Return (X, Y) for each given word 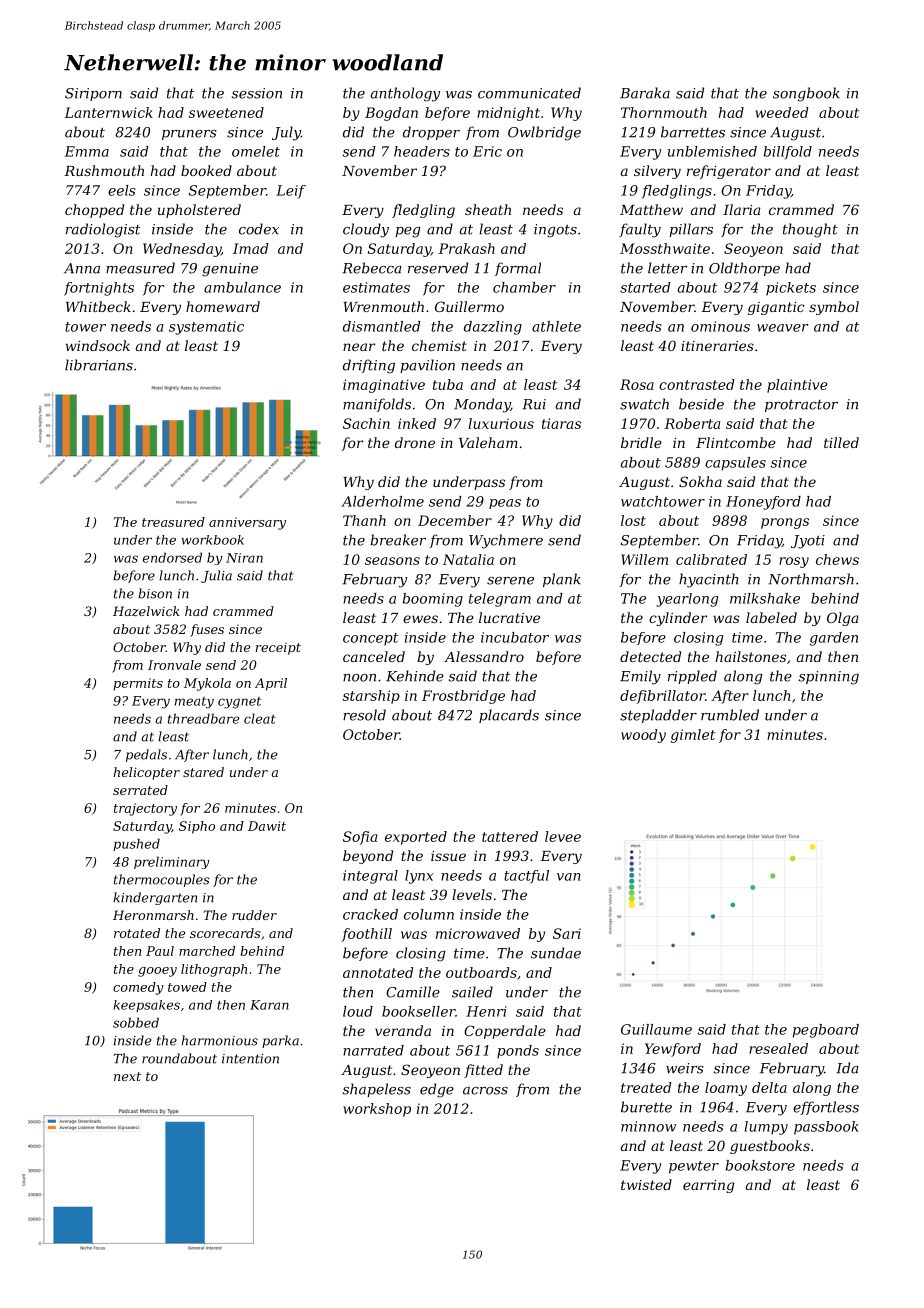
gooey (157, 972)
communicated (529, 93)
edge (437, 1090)
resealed (778, 1048)
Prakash (466, 248)
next (127, 1076)
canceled (374, 656)
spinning (829, 678)
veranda (403, 1030)
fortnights (99, 289)
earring (708, 1186)
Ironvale (174, 665)
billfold (788, 152)
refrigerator (729, 172)
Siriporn (93, 94)
